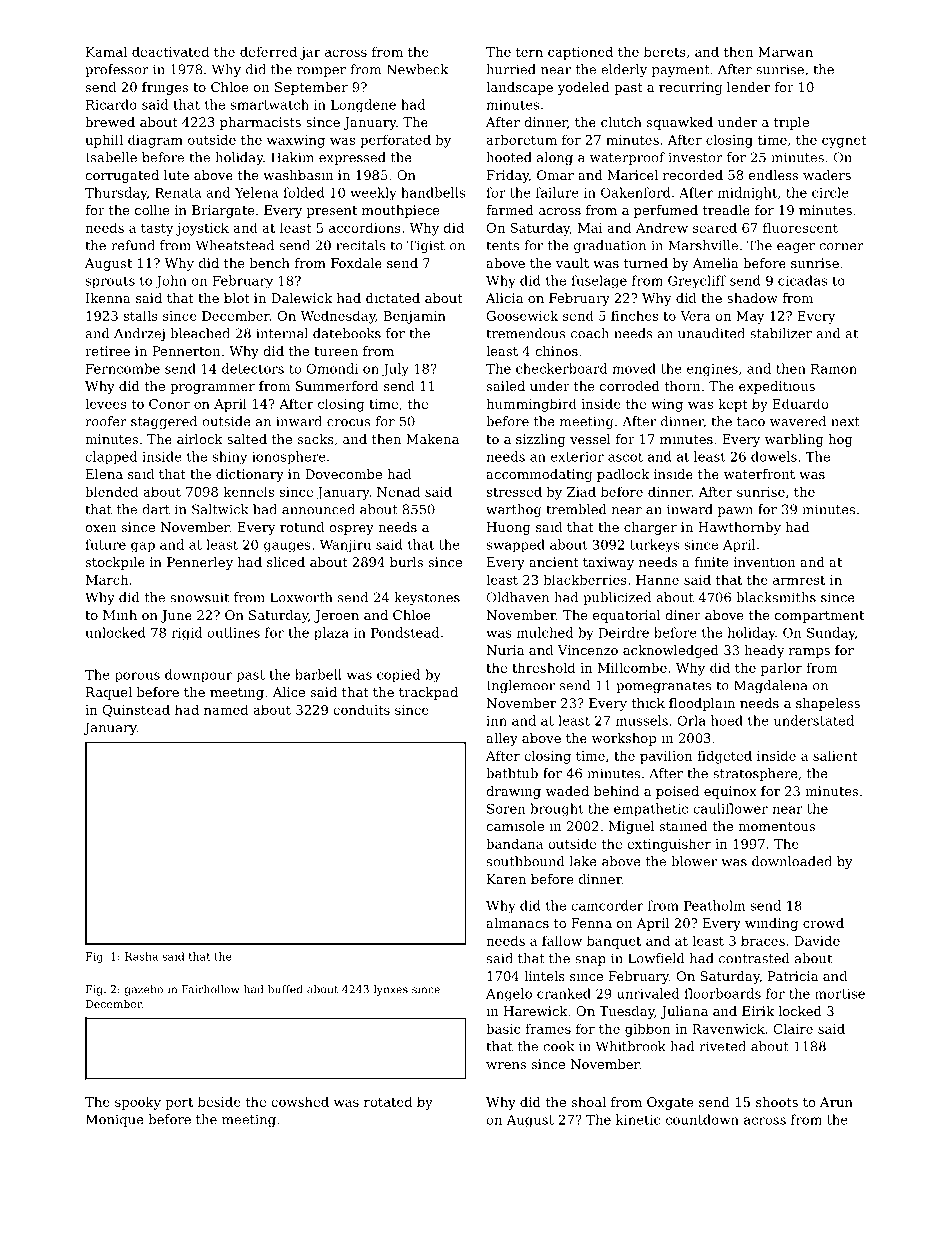 The width and height of the image is (952, 1233). Describe the element at coordinates (751, 422) in the image. I see `taco` at that location.
